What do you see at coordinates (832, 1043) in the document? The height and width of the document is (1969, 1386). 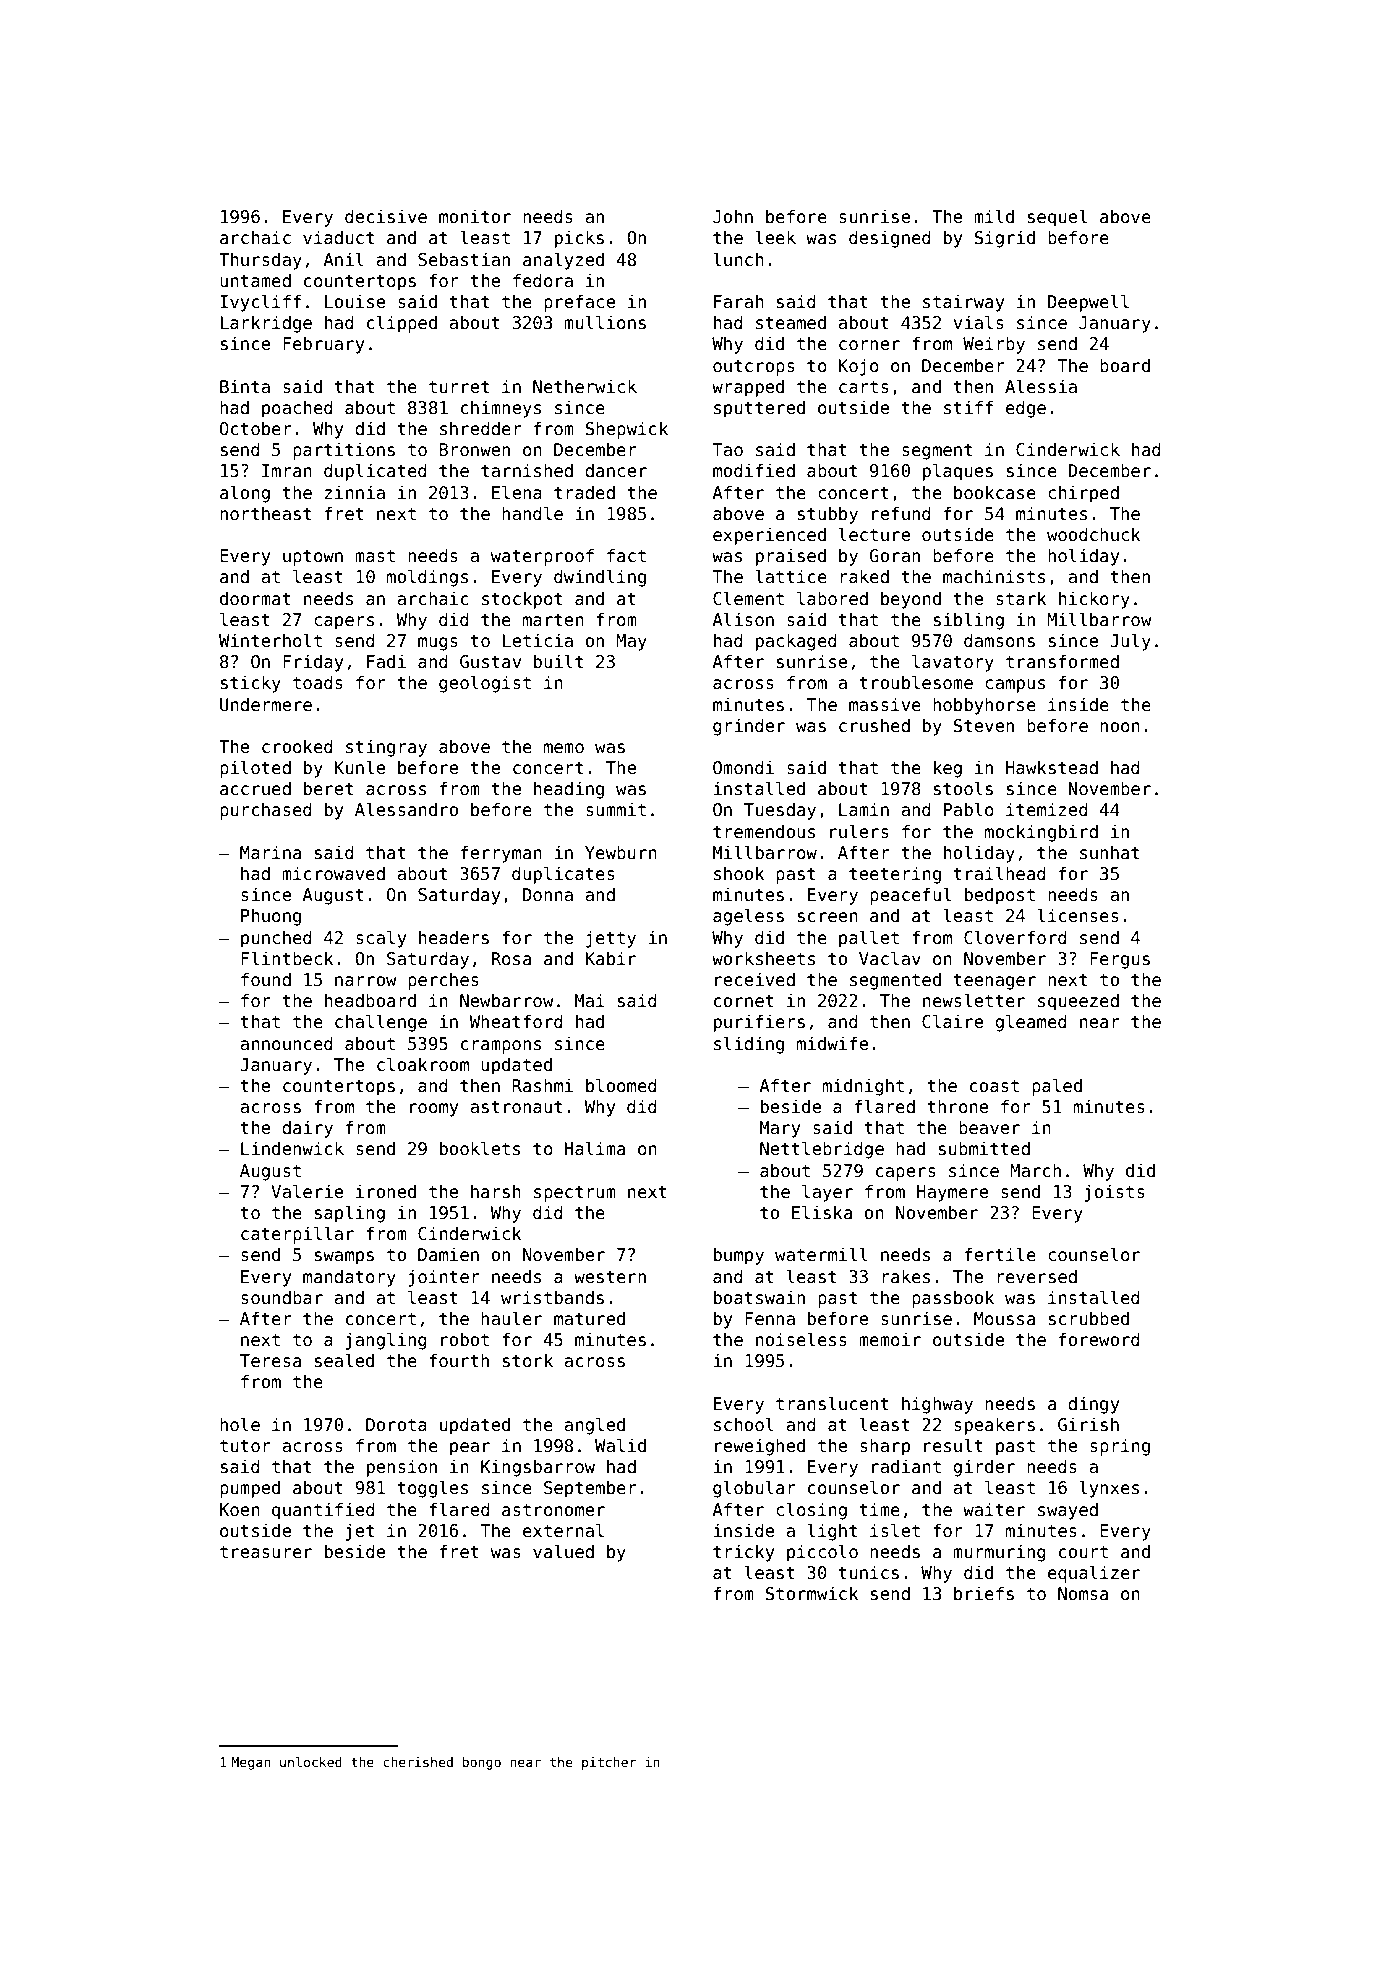 I see `midwife` at bounding box center [832, 1043].
